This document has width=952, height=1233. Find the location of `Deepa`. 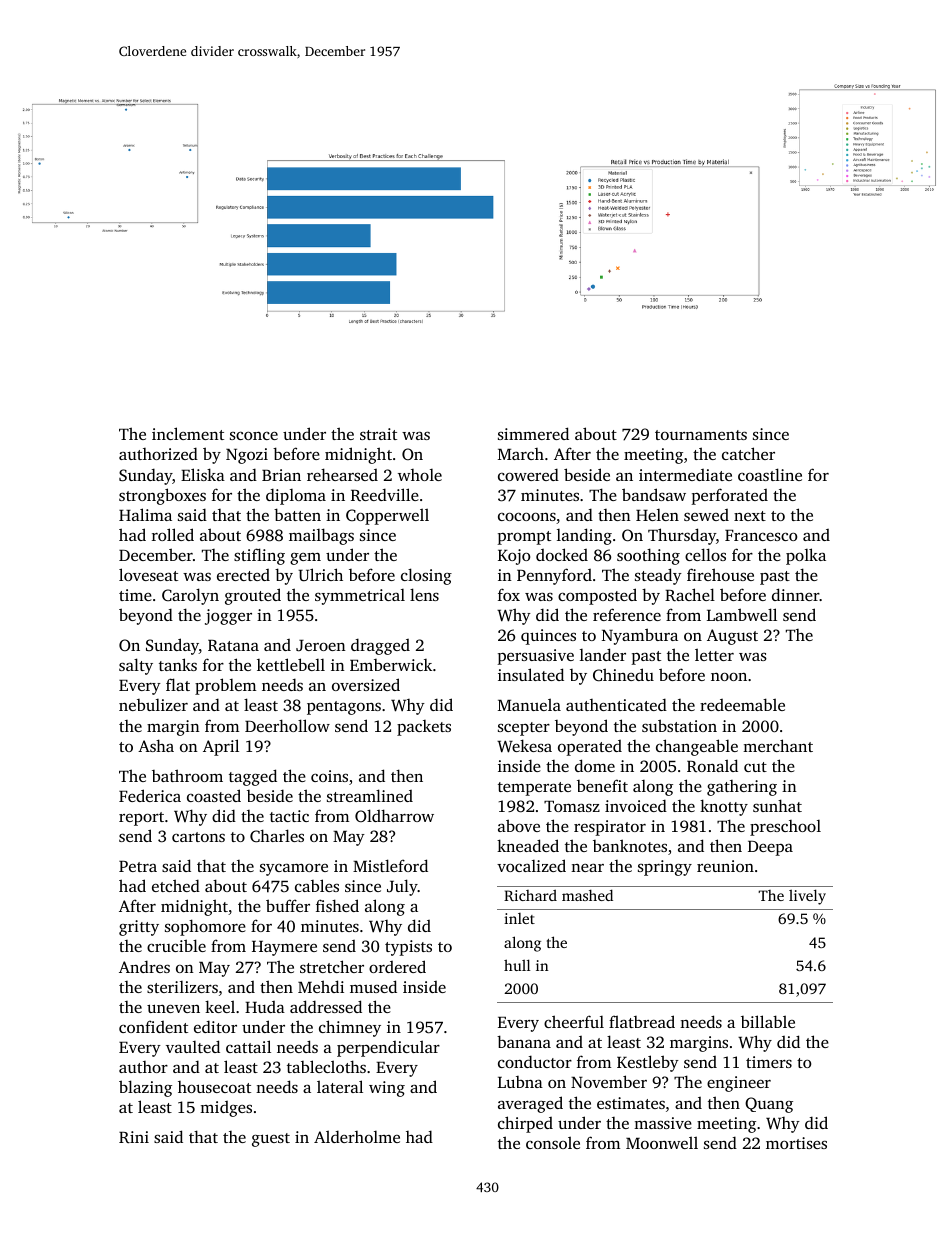

Deepa is located at coordinates (770, 848).
